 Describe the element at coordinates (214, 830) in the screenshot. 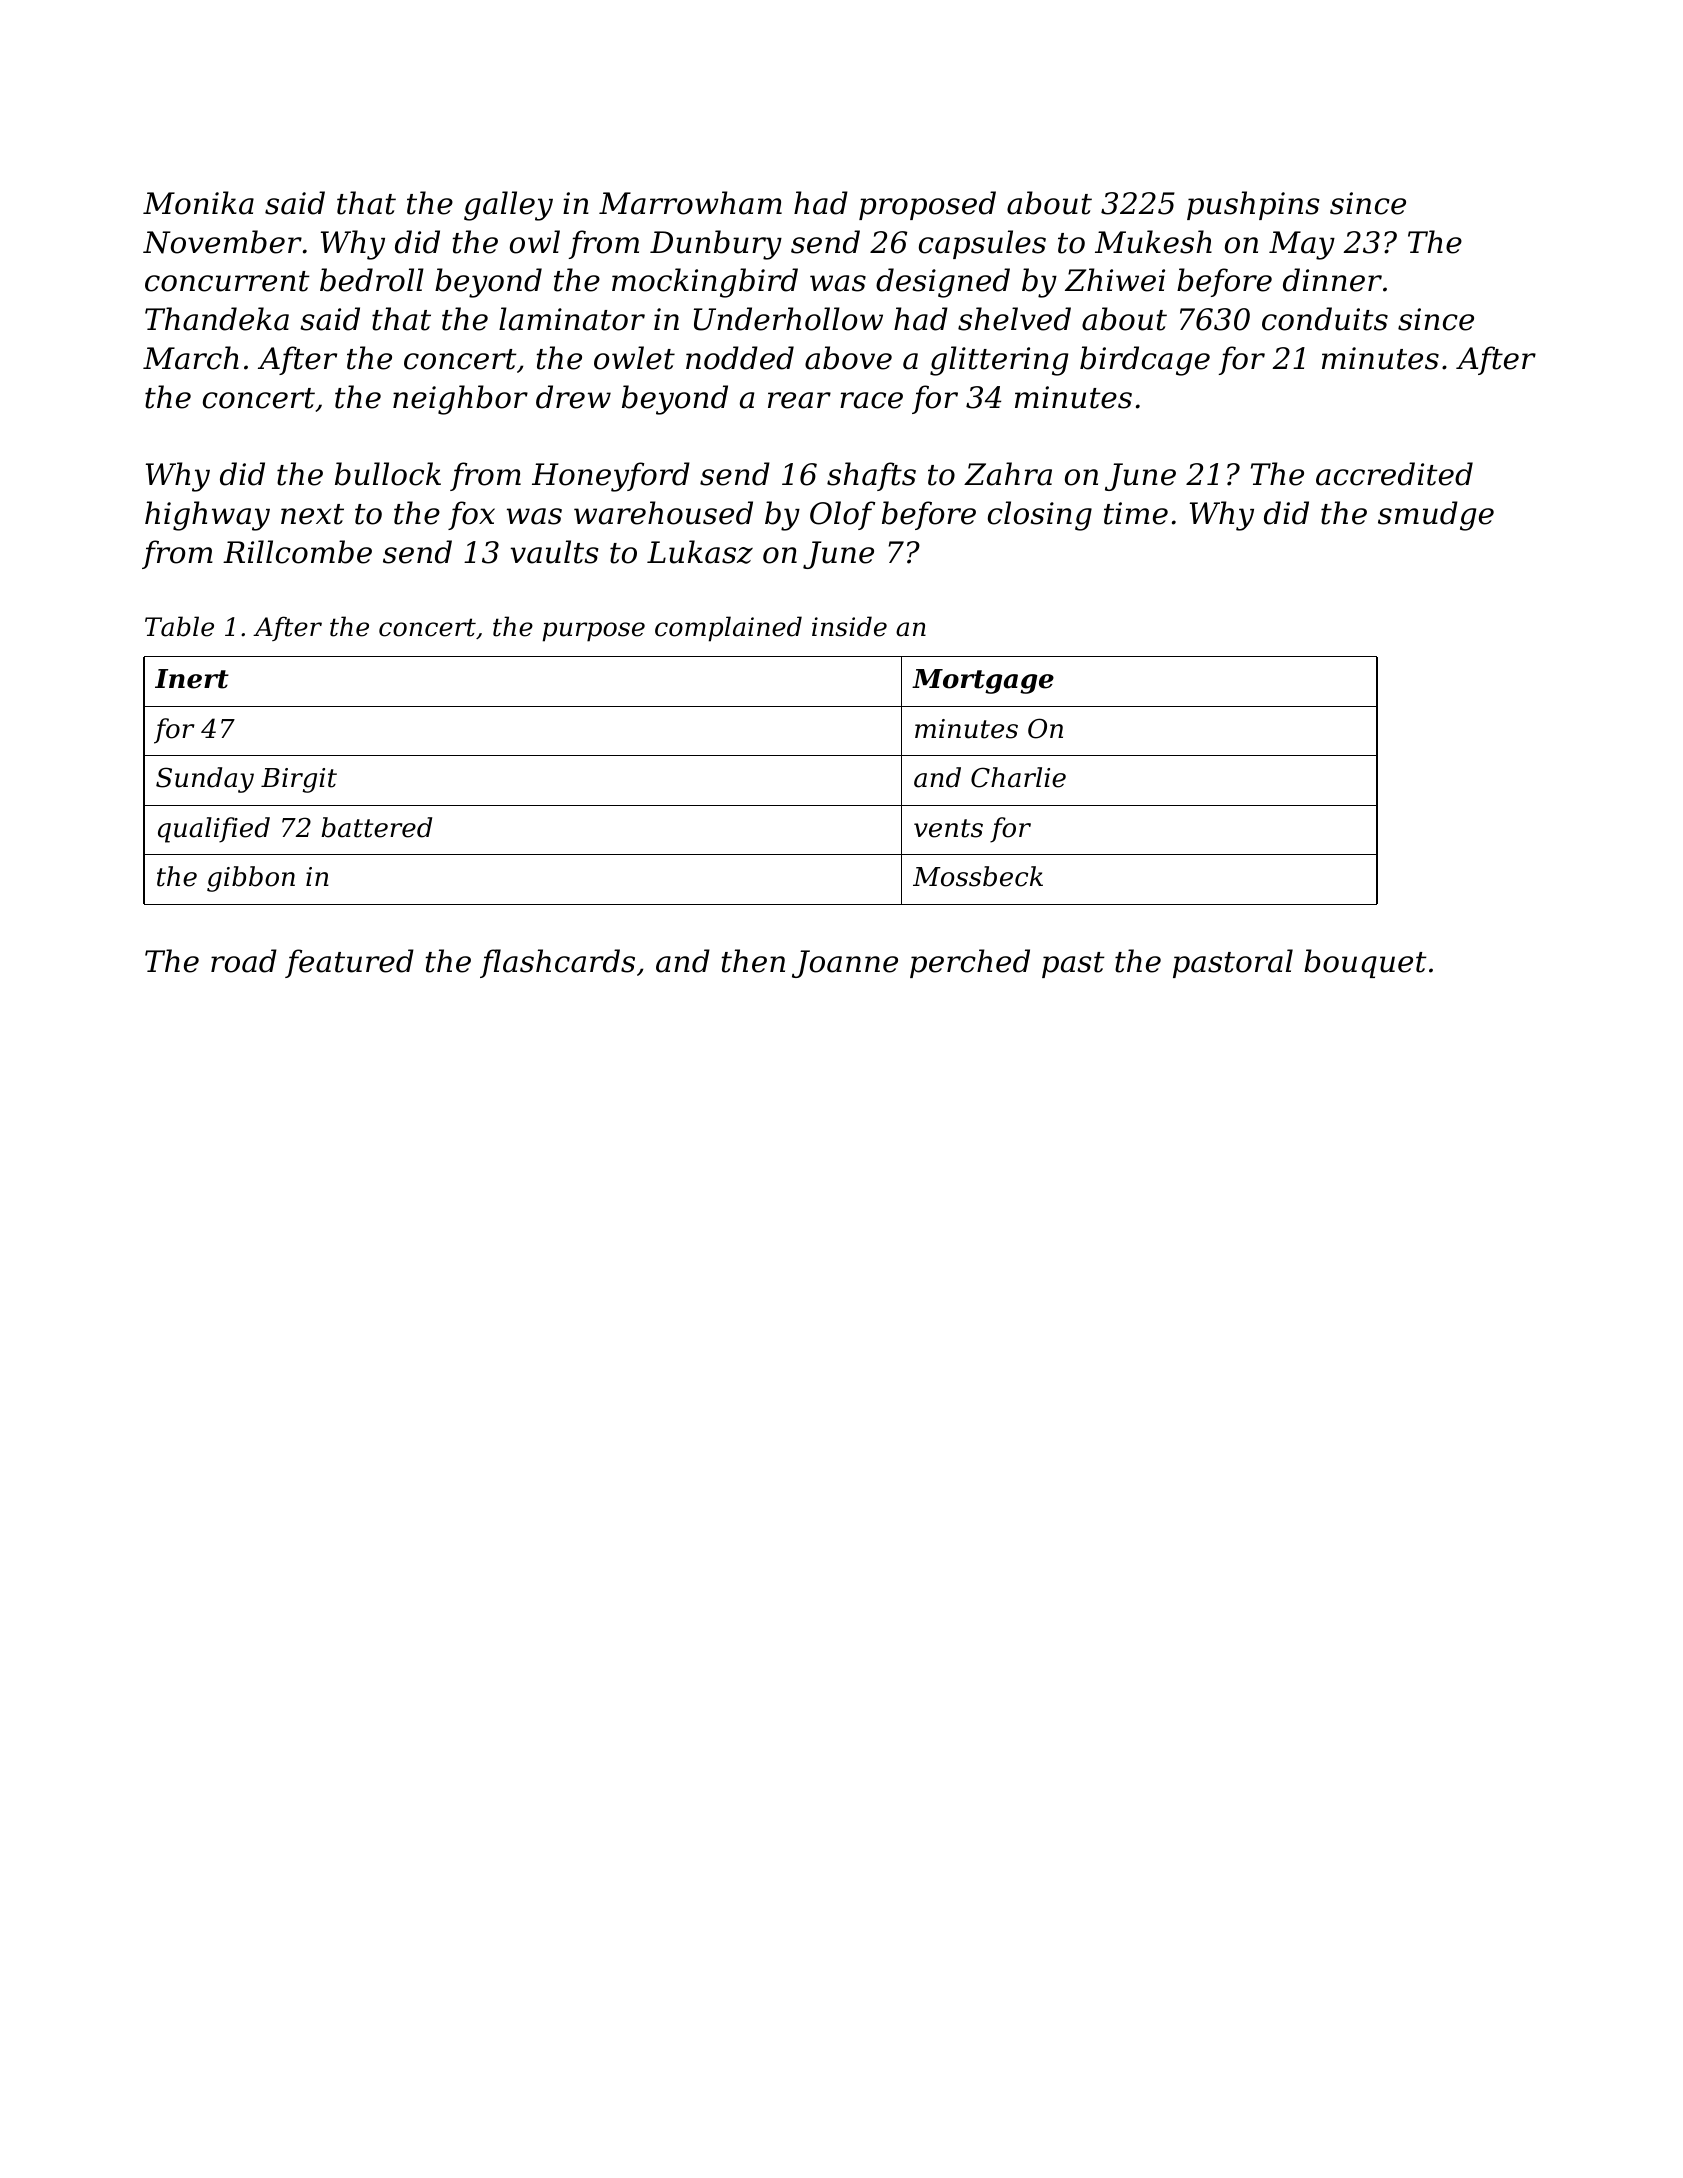

I see `qualified` at that location.
